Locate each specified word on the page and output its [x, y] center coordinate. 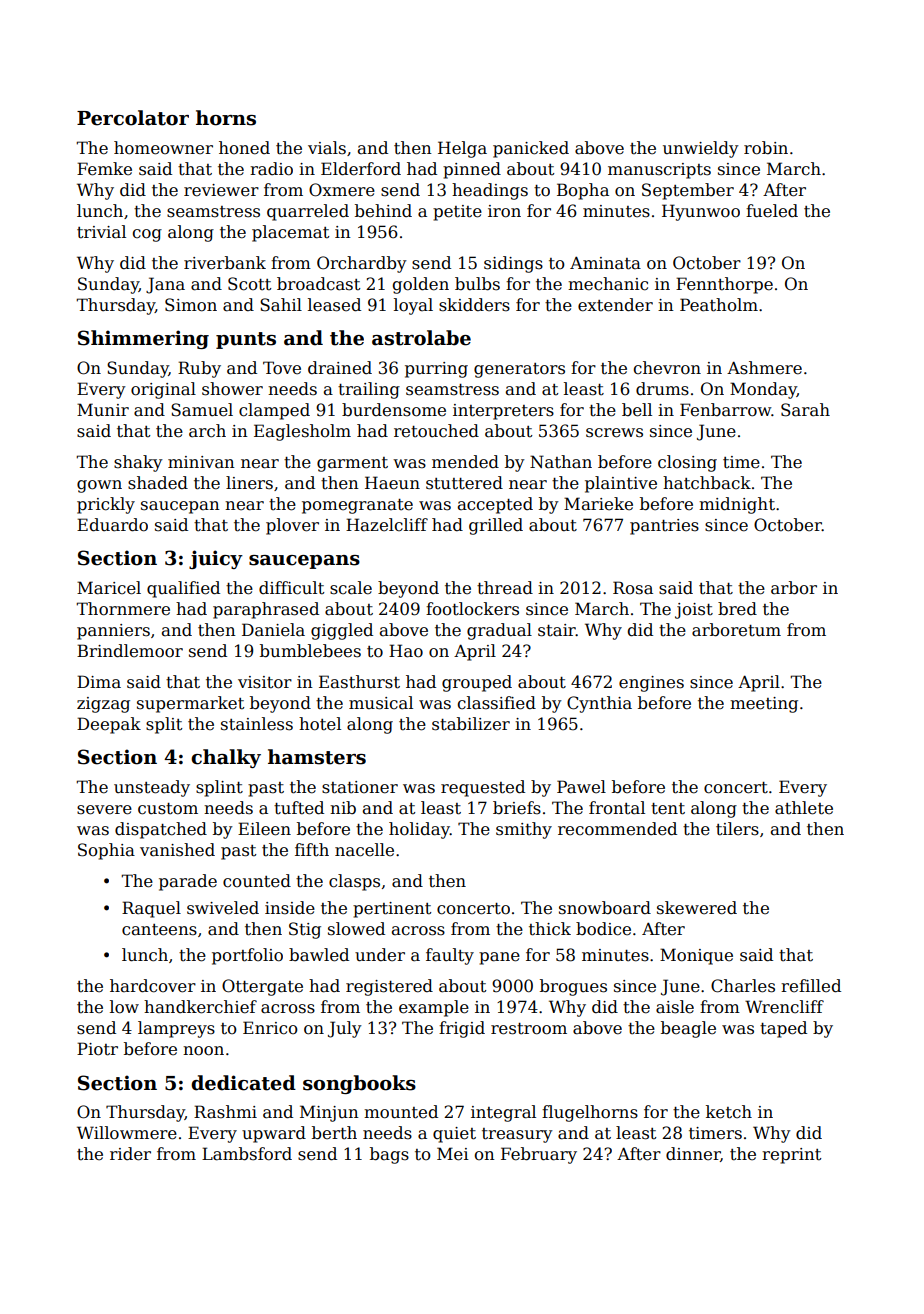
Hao [406, 651]
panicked [531, 149]
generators [519, 370]
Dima [99, 682]
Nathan [561, 462]
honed [244, 148]
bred [737, 609]
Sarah [805, 410]
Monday [763, 390]
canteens [159, 930]
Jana [165, 285]
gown [99, 486]
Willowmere [127, 1133]
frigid [462, 1029]
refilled [811, 986]
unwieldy [701, 149]
